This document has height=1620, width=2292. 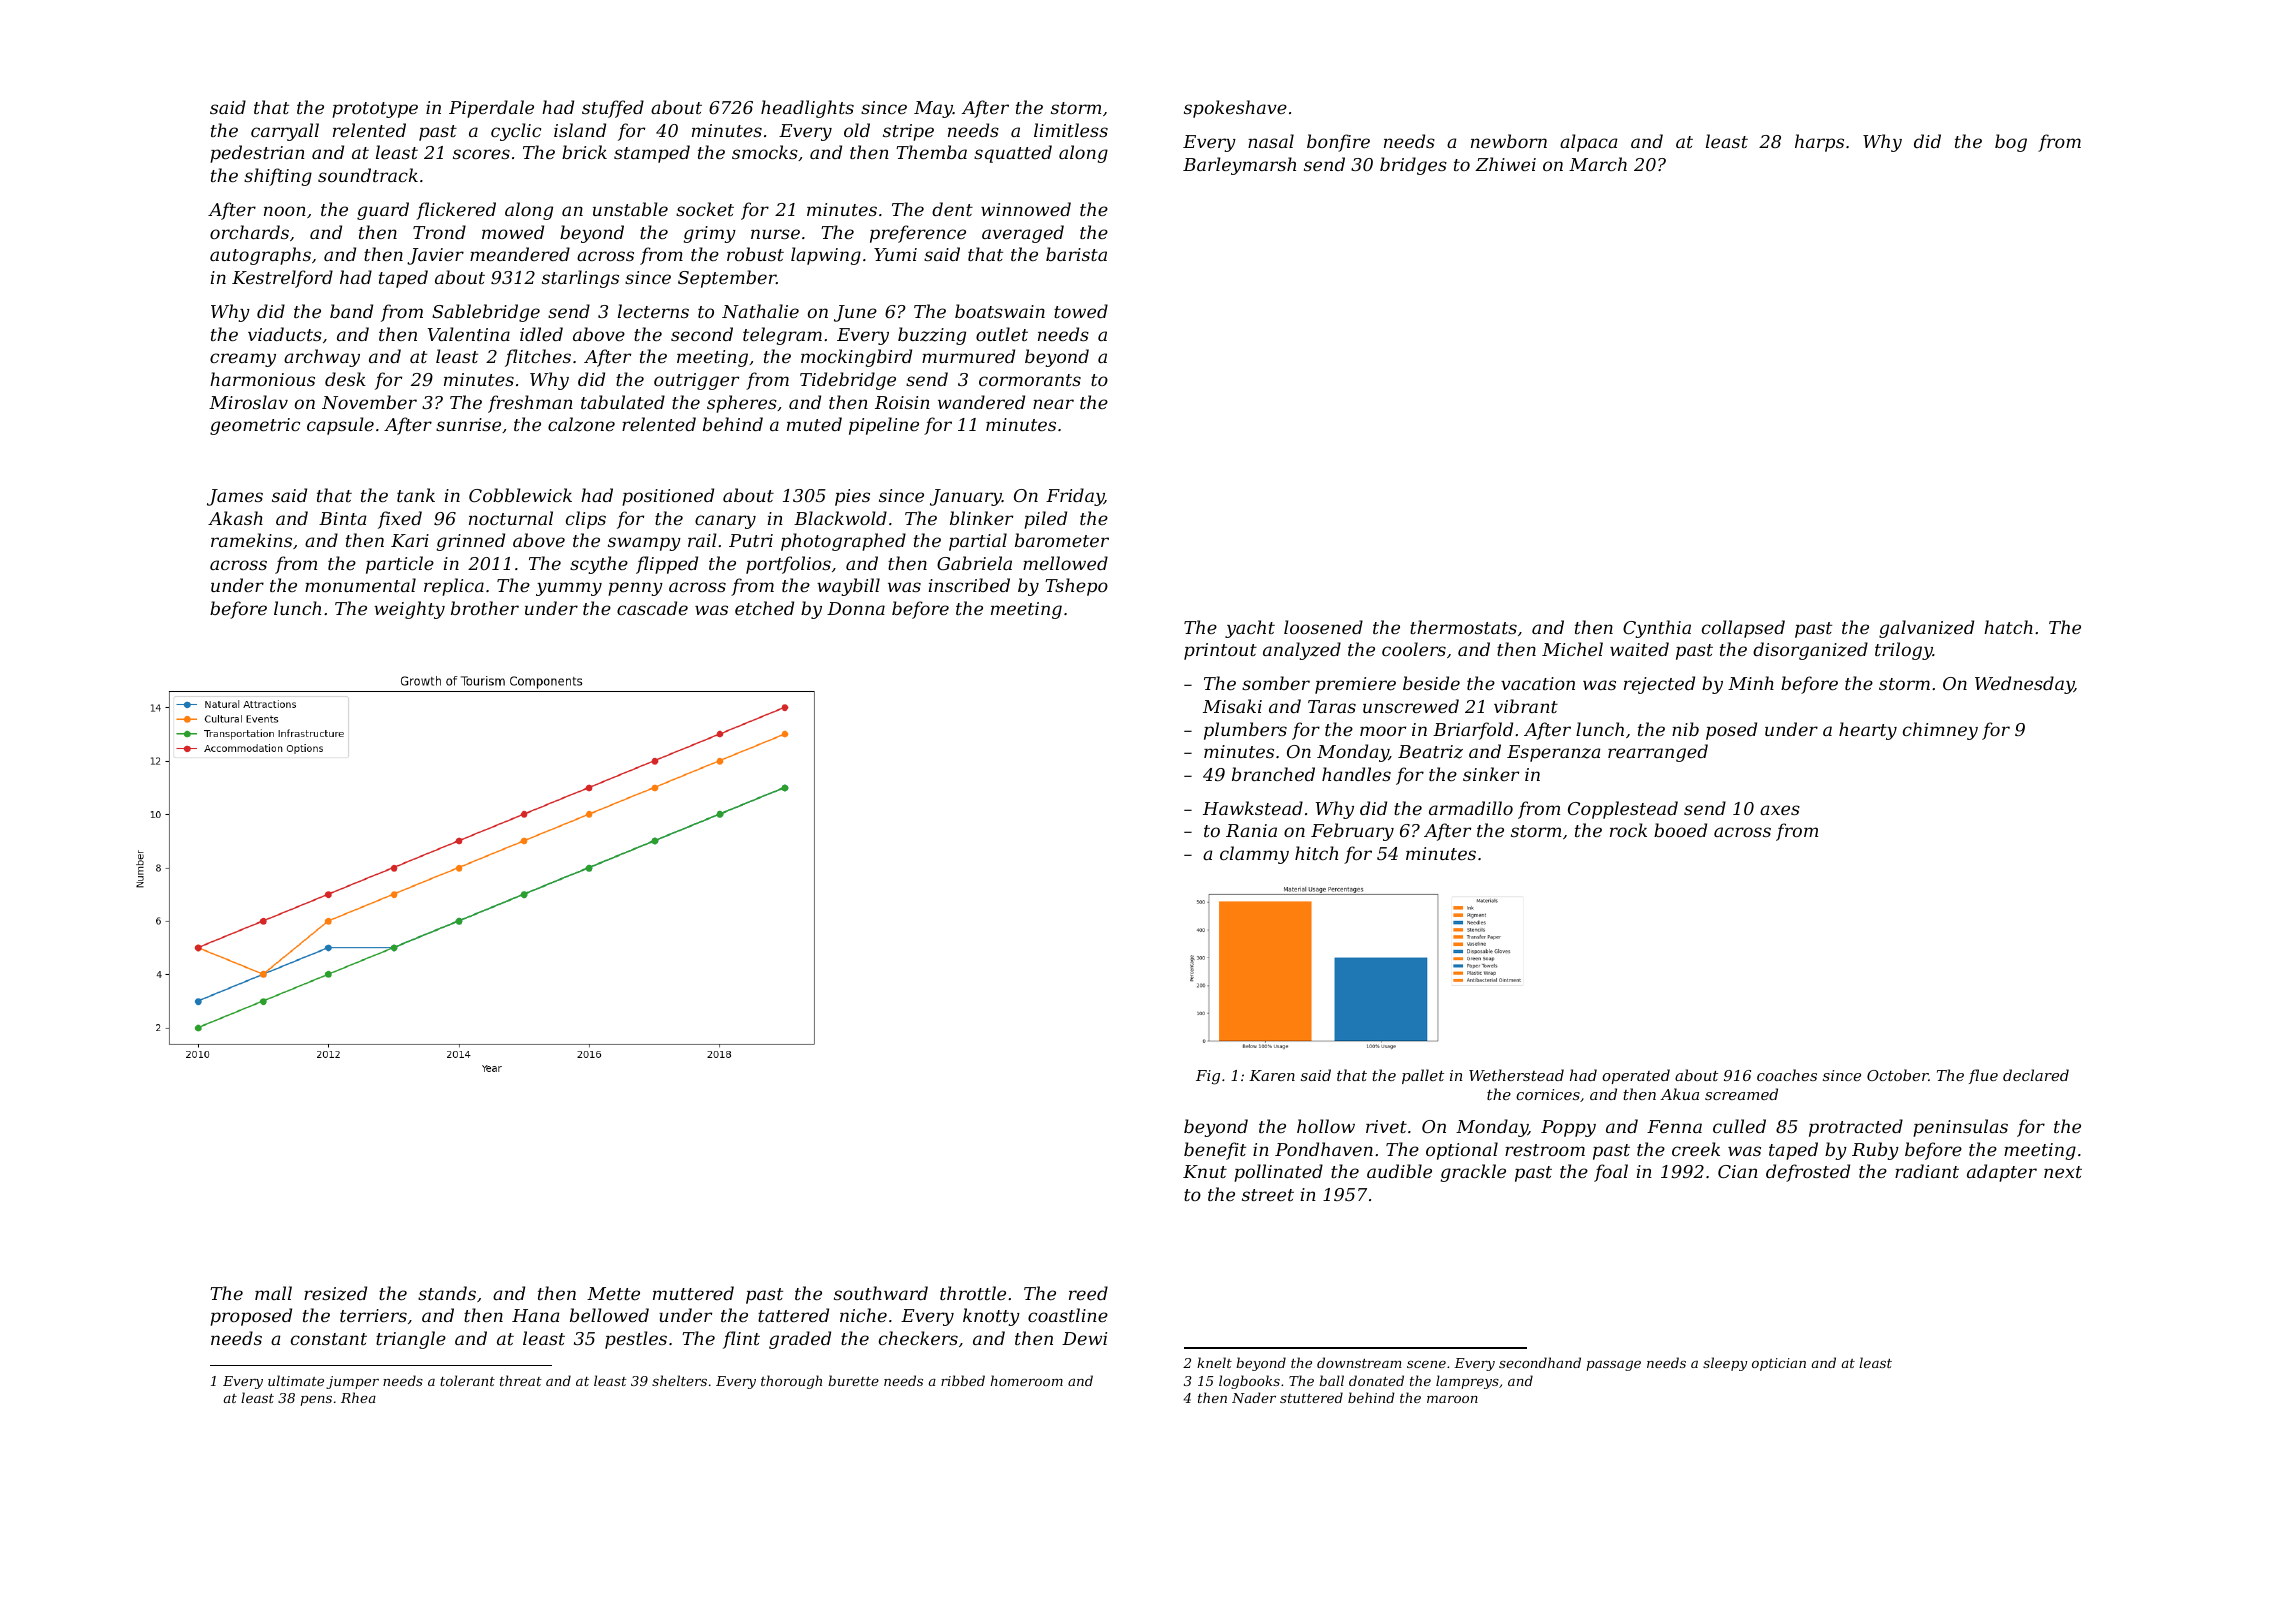 What do you see at coordinates (1323, 627) in the document?
I see `loosened` at bounding box center [1323, 627].
